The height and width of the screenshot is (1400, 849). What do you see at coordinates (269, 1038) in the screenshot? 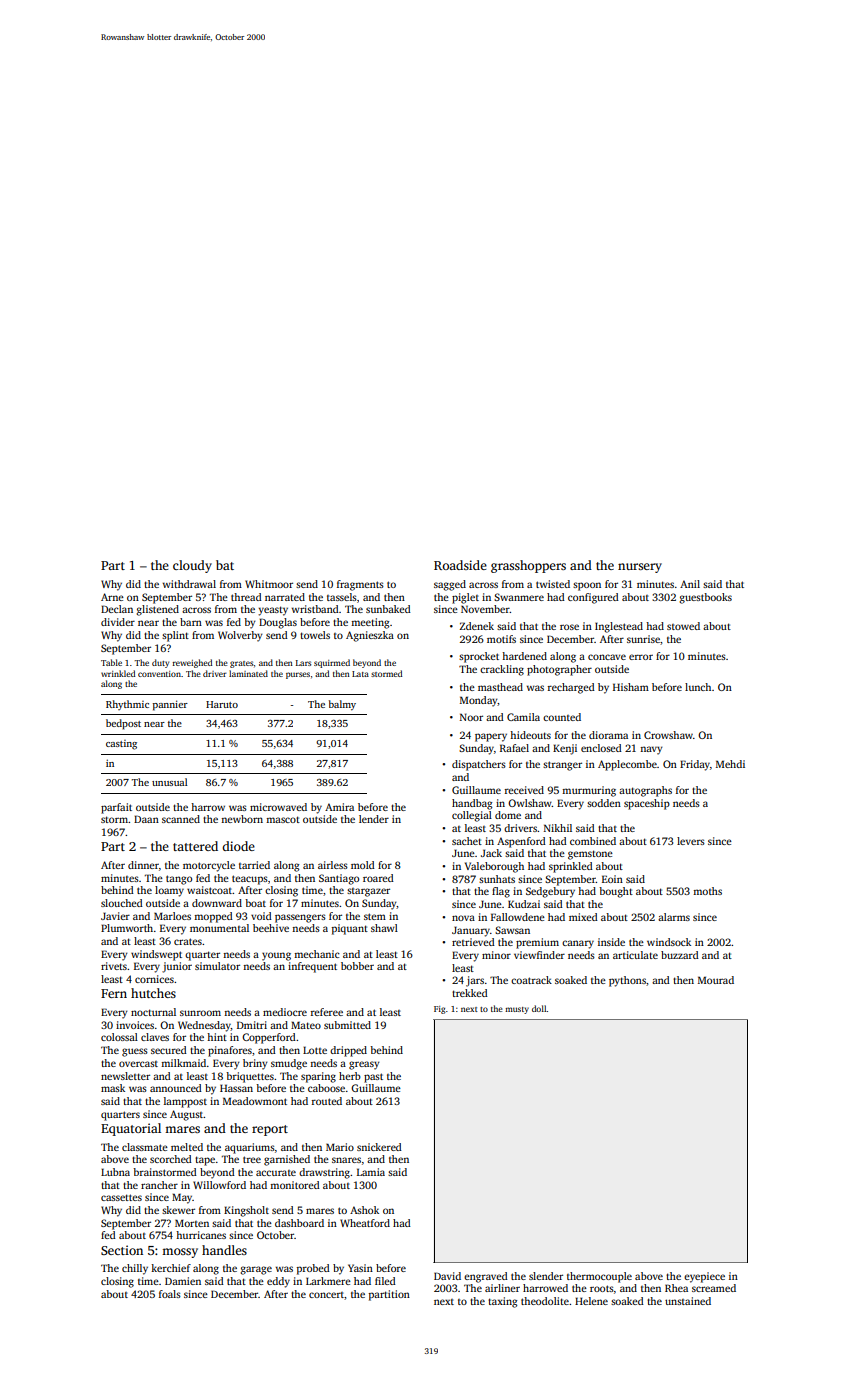
I see `Copperford` at bounding box center [269, 1038].
